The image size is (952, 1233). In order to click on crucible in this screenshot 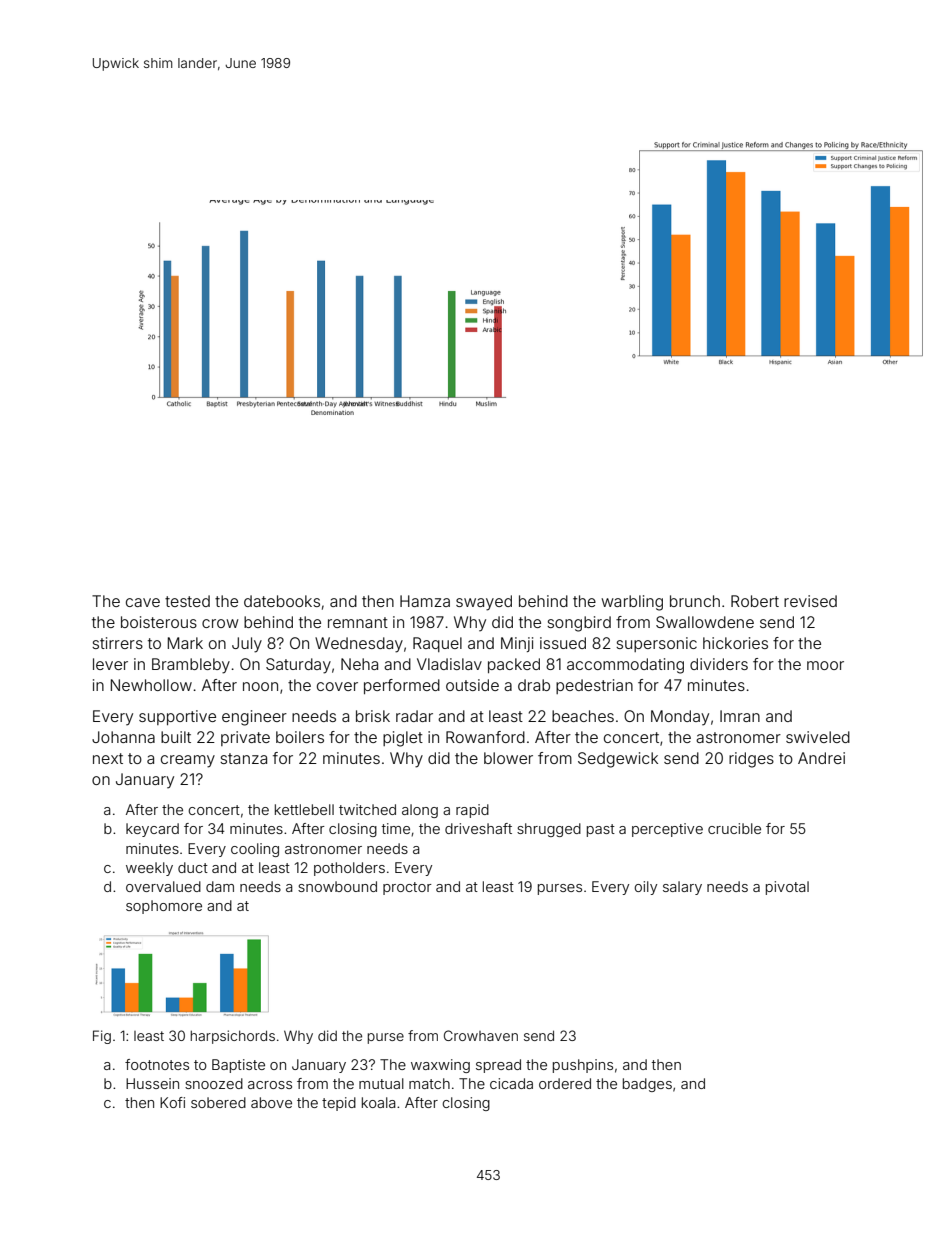, I will do `click(734, 828)`.
